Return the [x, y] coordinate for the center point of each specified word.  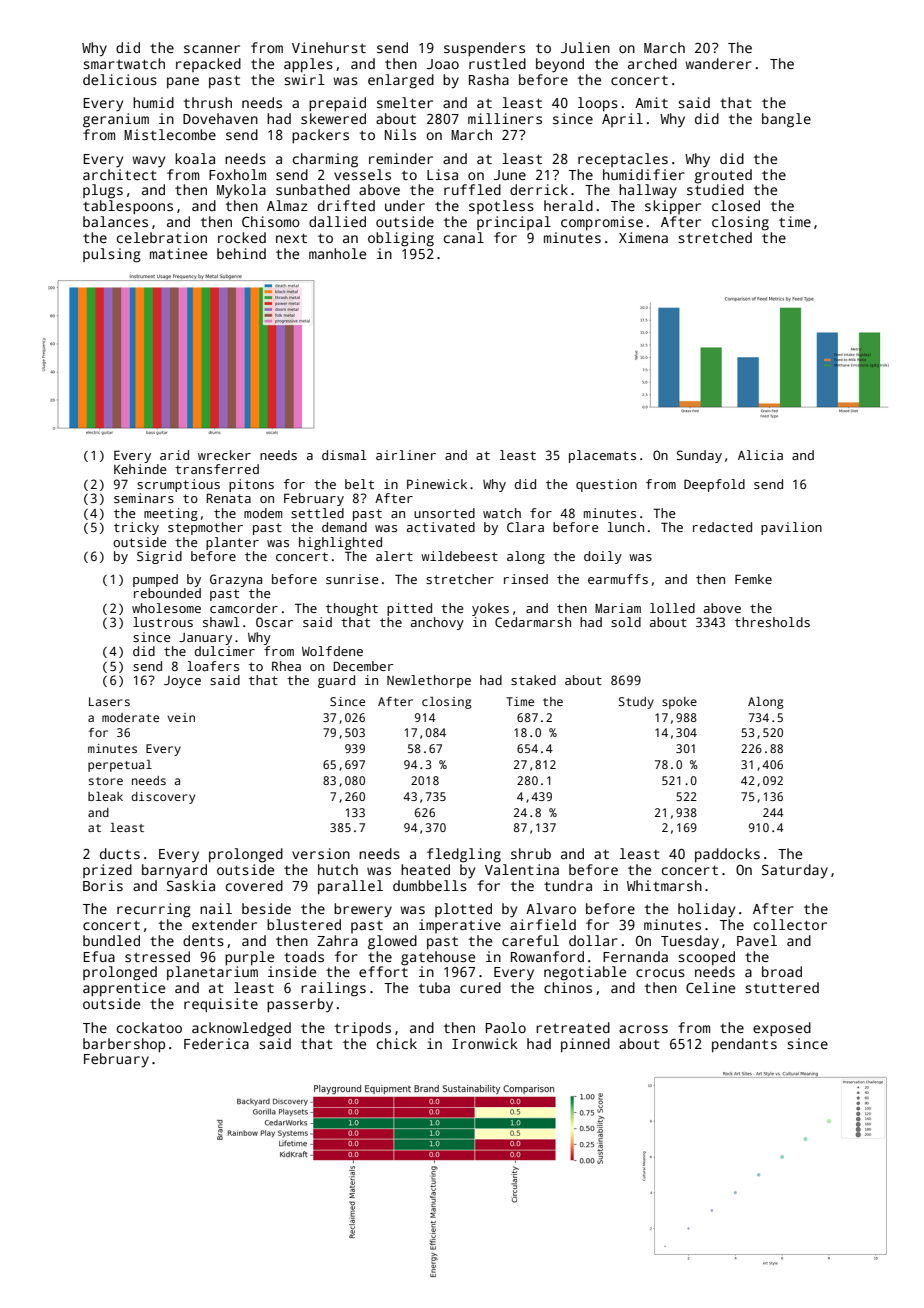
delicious [120, 79]
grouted [723, 176]
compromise [602, 223]
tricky [136, 528]
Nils [400, 134]
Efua [99, 956]
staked [533, 680]
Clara [525, 527]
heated [425, 869]
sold [626, 622]
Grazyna [236, 580]
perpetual [120, 766]
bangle [786, 120]
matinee [178, 253]
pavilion [791, 528]
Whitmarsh [664, 885]
